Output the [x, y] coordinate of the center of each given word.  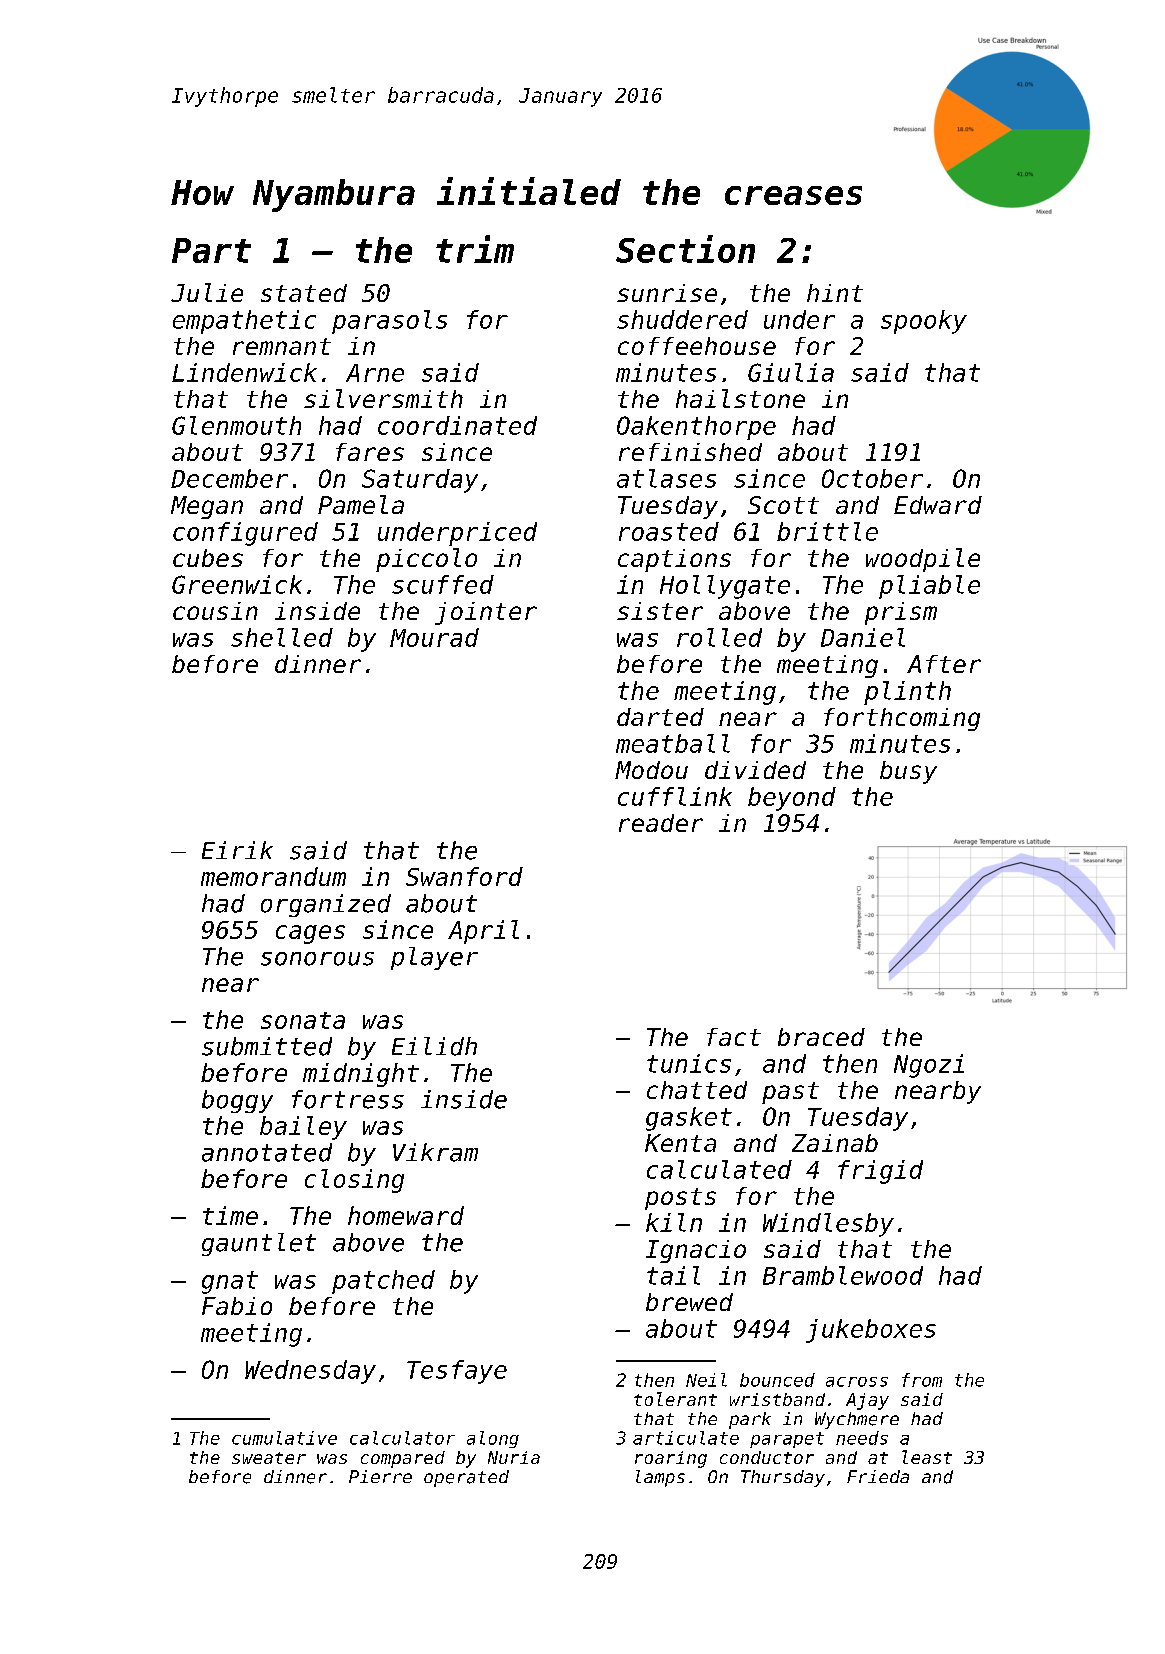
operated [466, 1478]
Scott [783, 505]
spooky [924, 322]
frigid [880, 1172]
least [927, 1457]
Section [685, 249]
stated [304, 293]
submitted [267, 1046]
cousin [215, 611]
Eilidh [434, 1046]
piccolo [426, 560]
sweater [269, 1458]
